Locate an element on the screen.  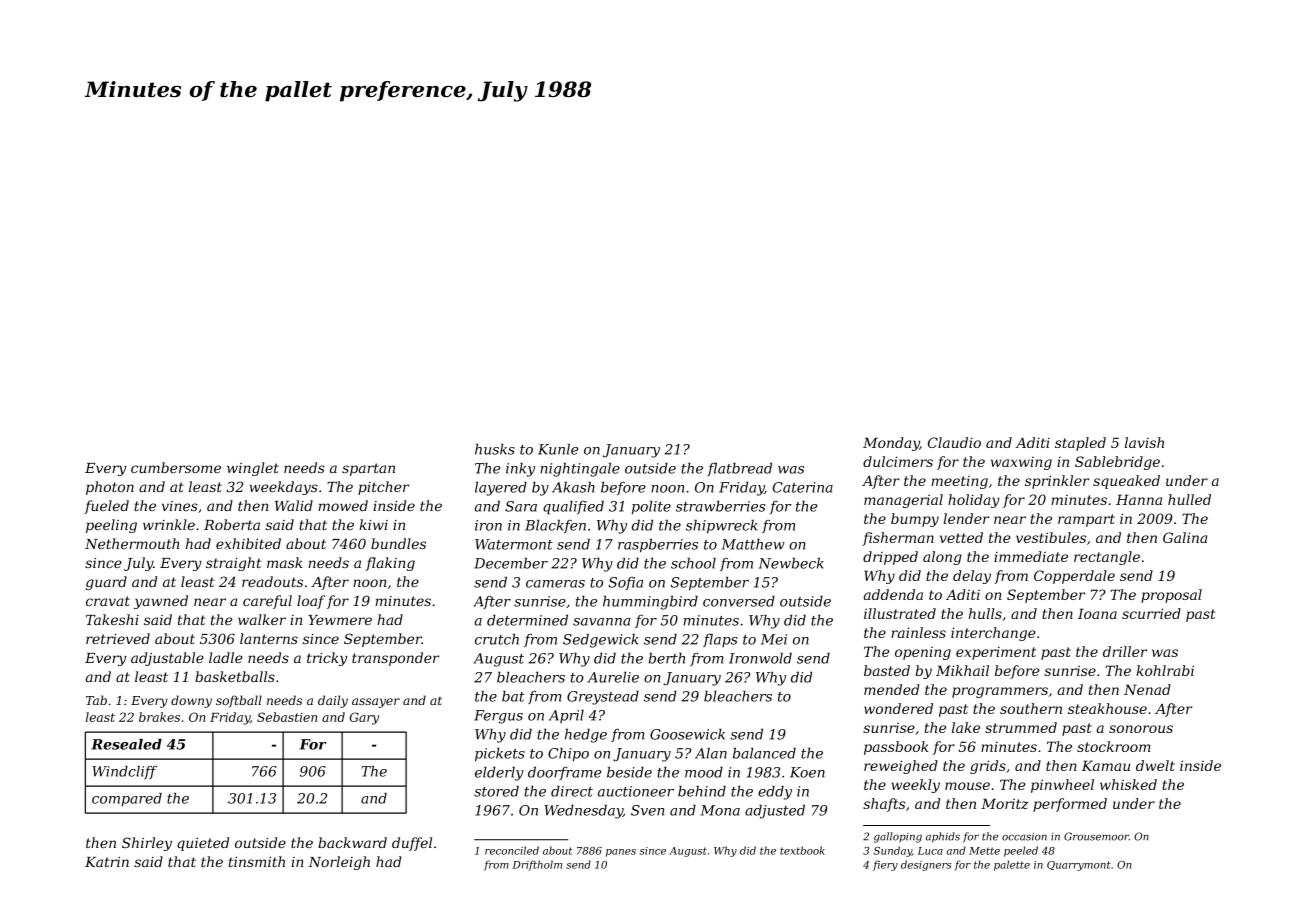
Kunle is located at coordinates (558, 449).
